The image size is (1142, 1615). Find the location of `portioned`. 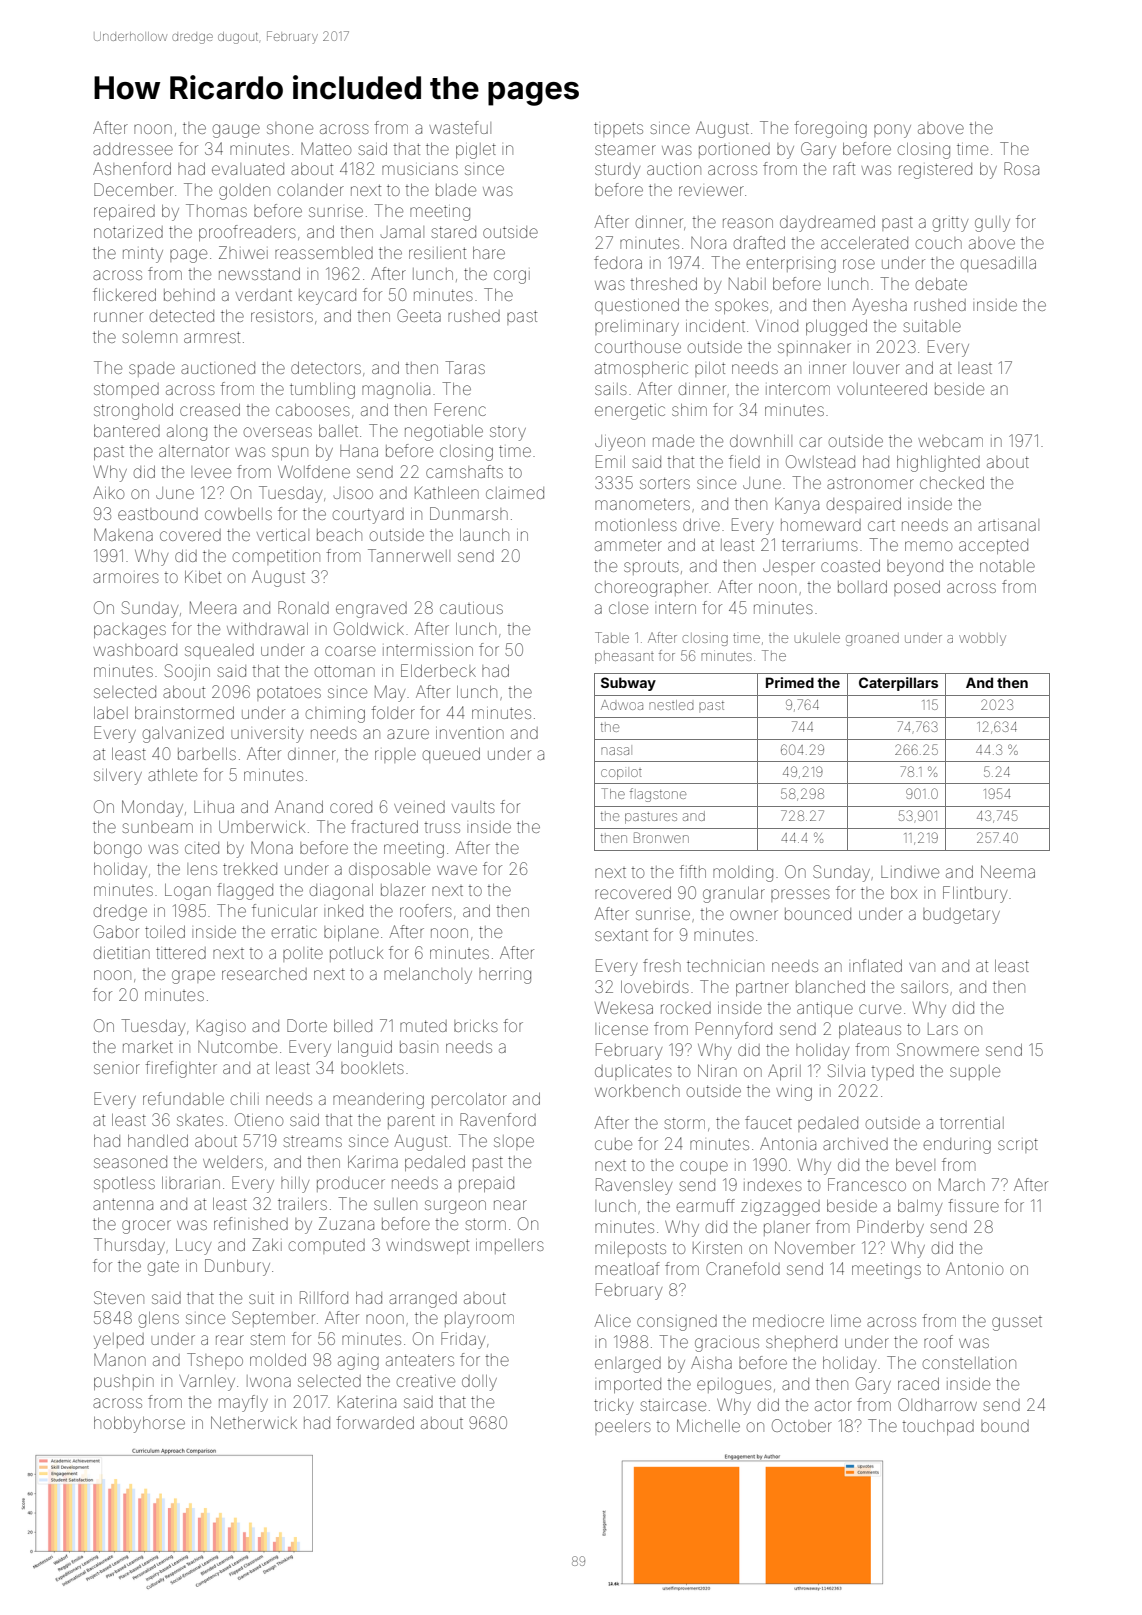

portioned is located at coordinates (734, 150).
